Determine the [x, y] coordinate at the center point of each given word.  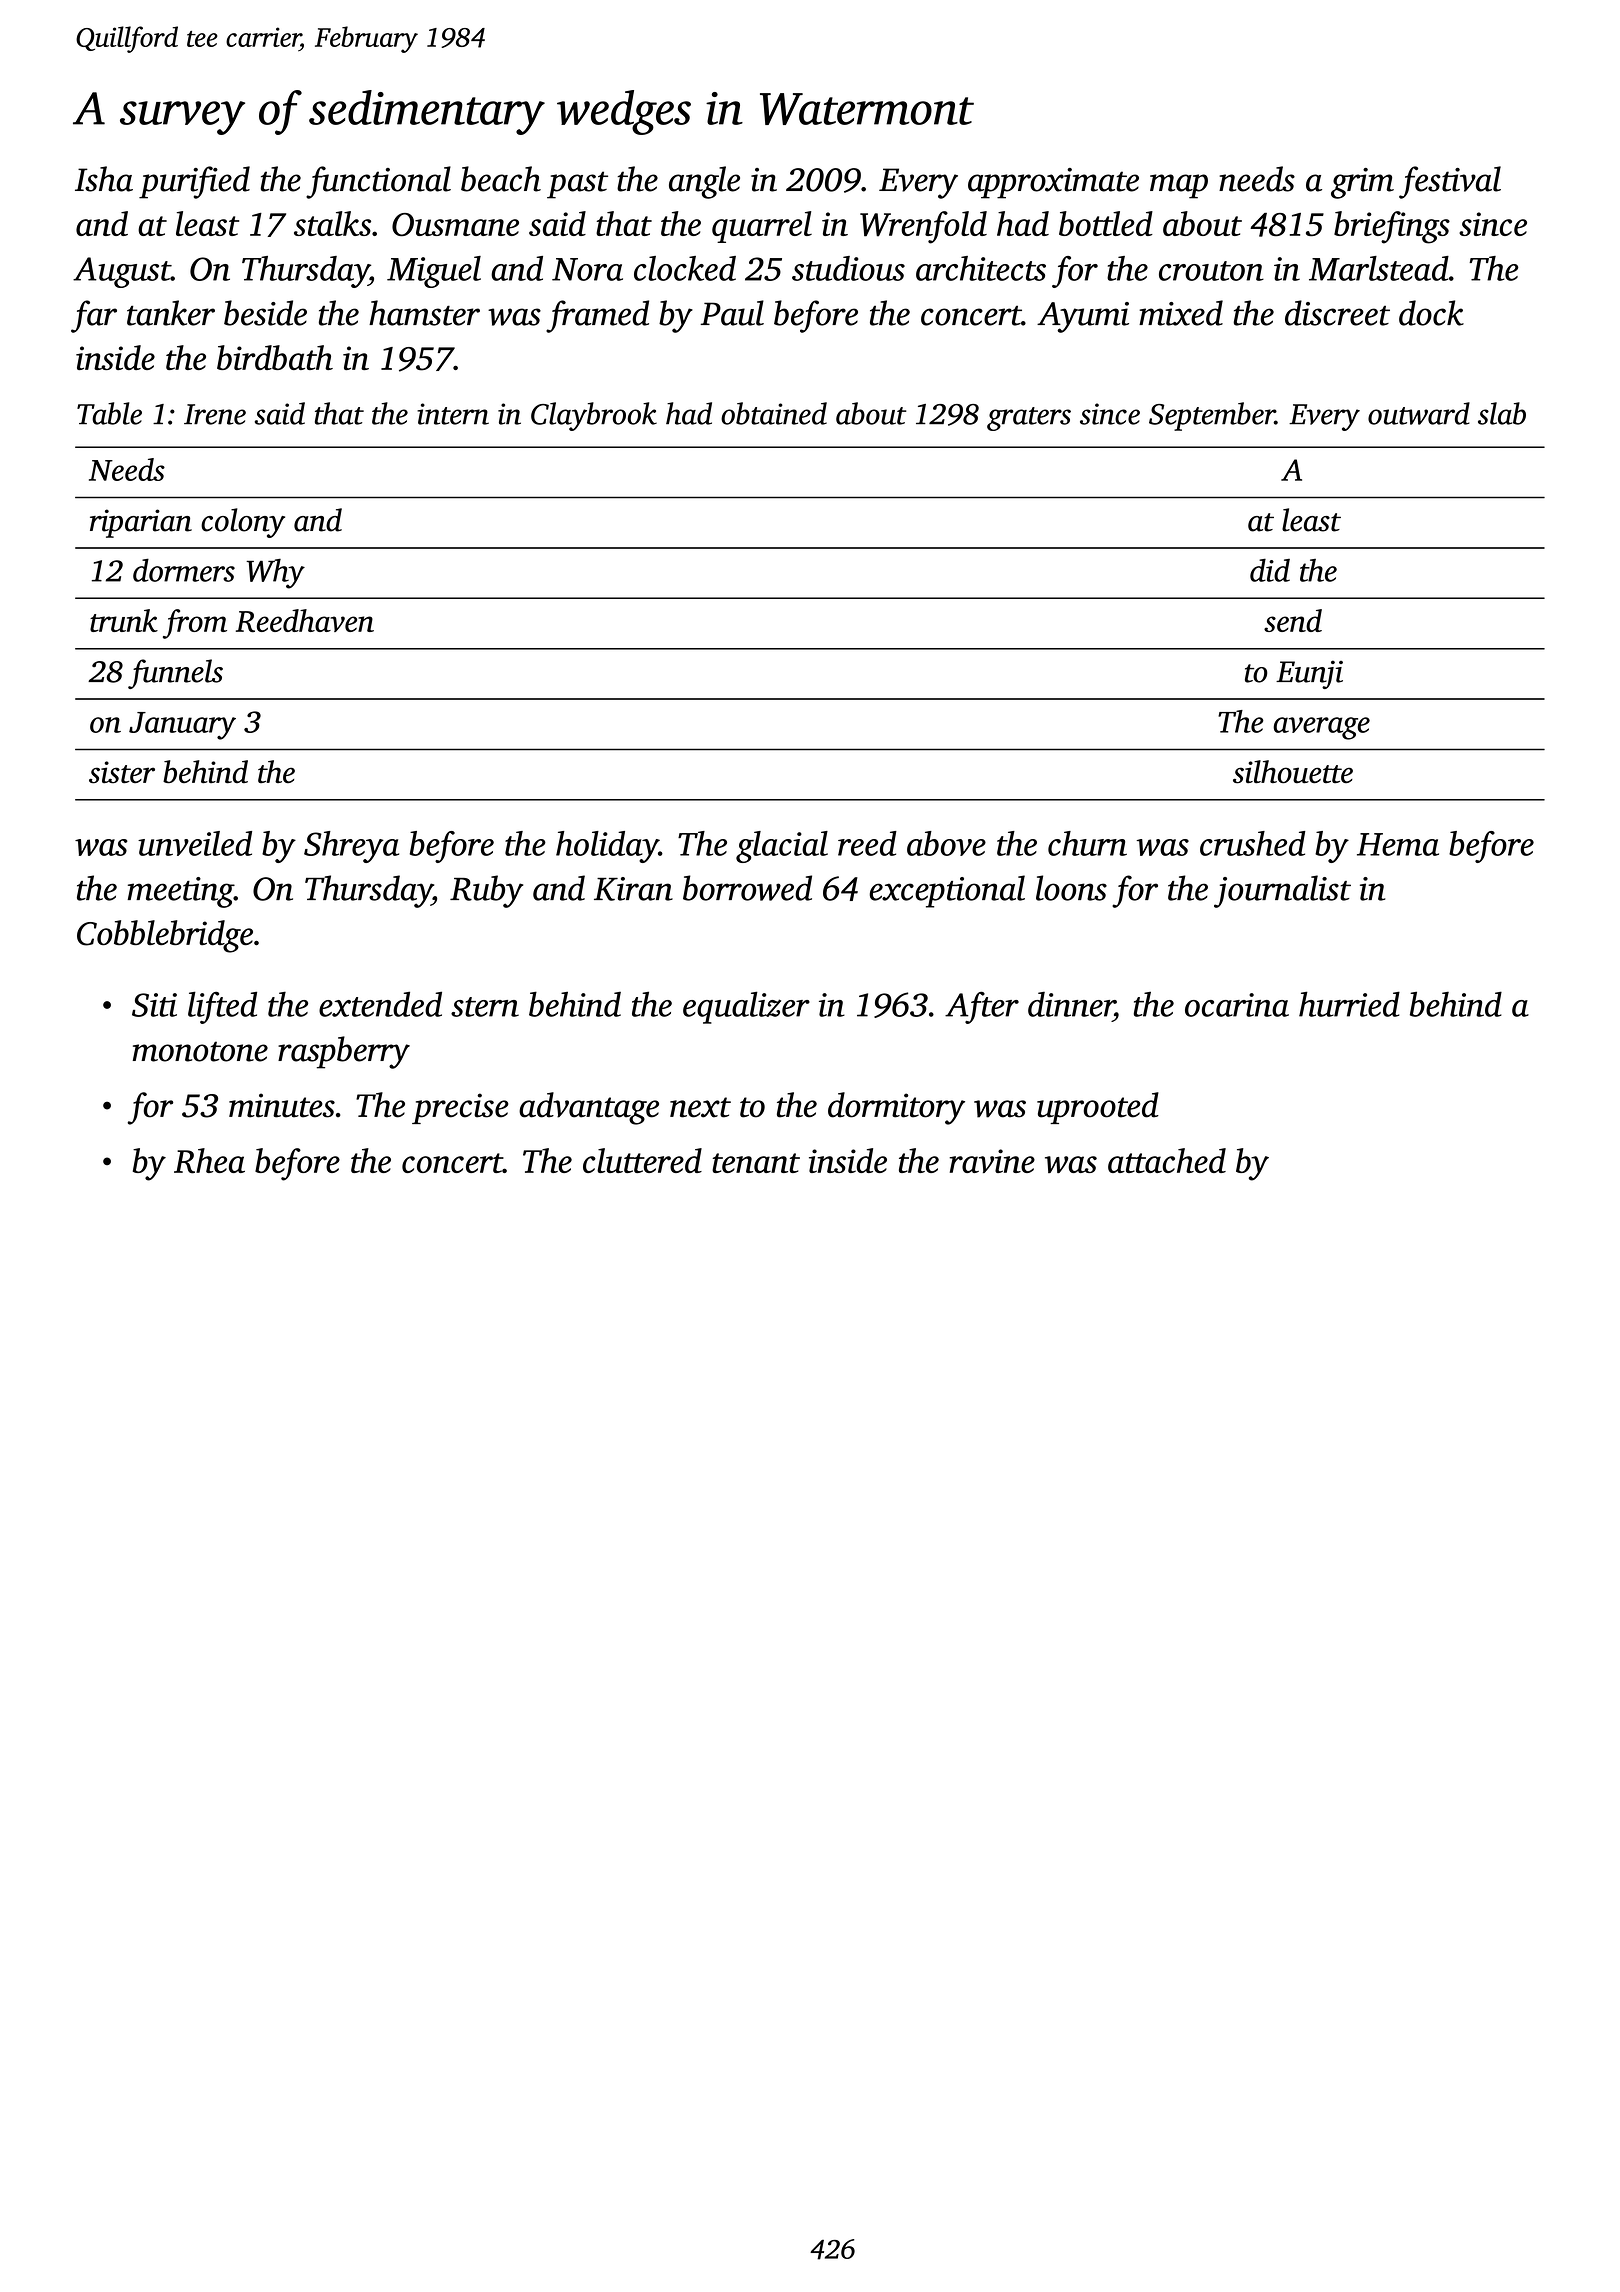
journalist [1282, 891]
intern [453, 414]
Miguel [434, 272]
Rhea [209, 1161]
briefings [1392, 227]
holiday [607, 847]
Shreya [351, 847]
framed [597, 316]
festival [1450, 182]
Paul [732, 313]
